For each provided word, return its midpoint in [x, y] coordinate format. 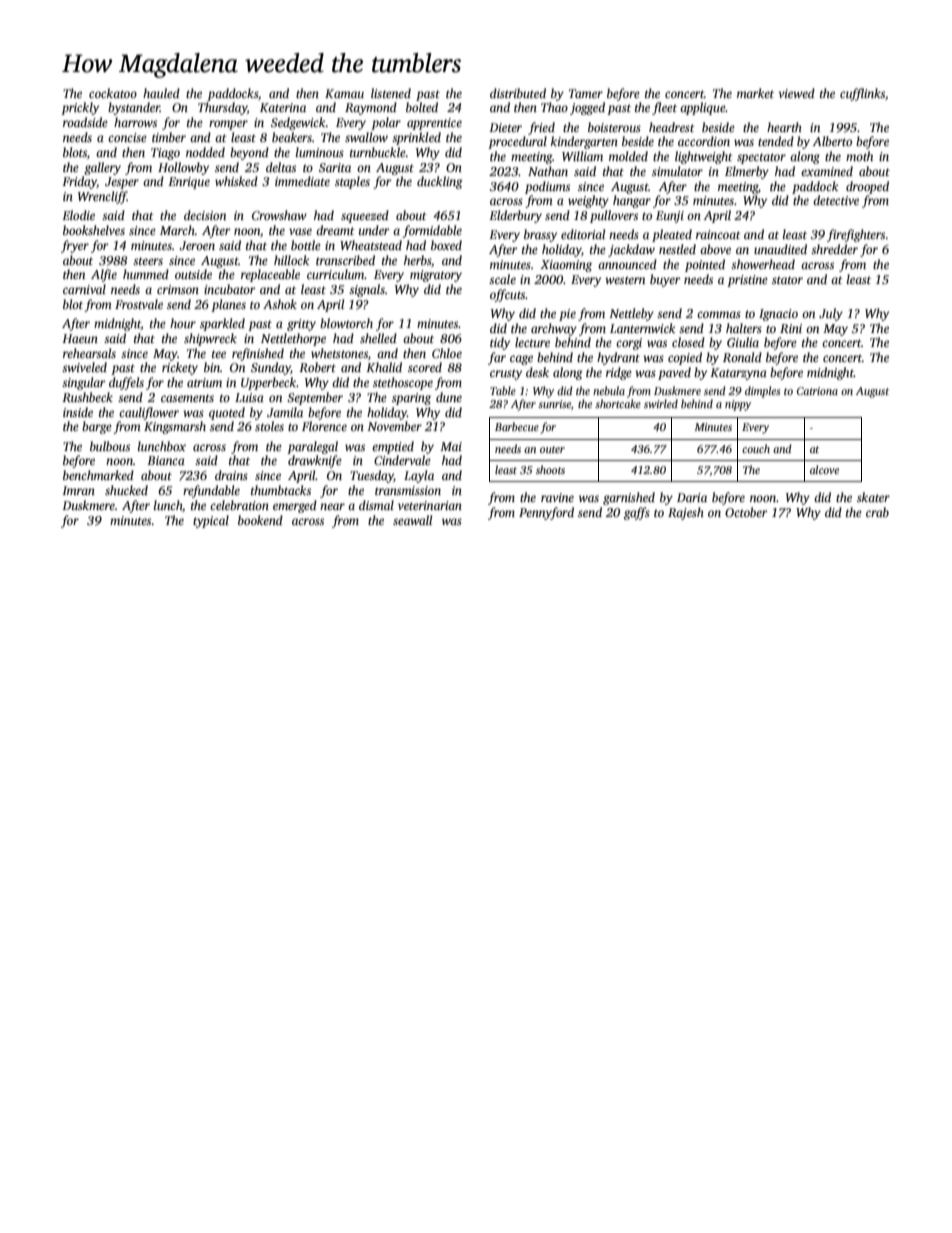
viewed [796, 93]
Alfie [104, 275]
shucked [126, 490]
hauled [161, 93]
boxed [446, 245]
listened [391, 93]
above [715, 249]
